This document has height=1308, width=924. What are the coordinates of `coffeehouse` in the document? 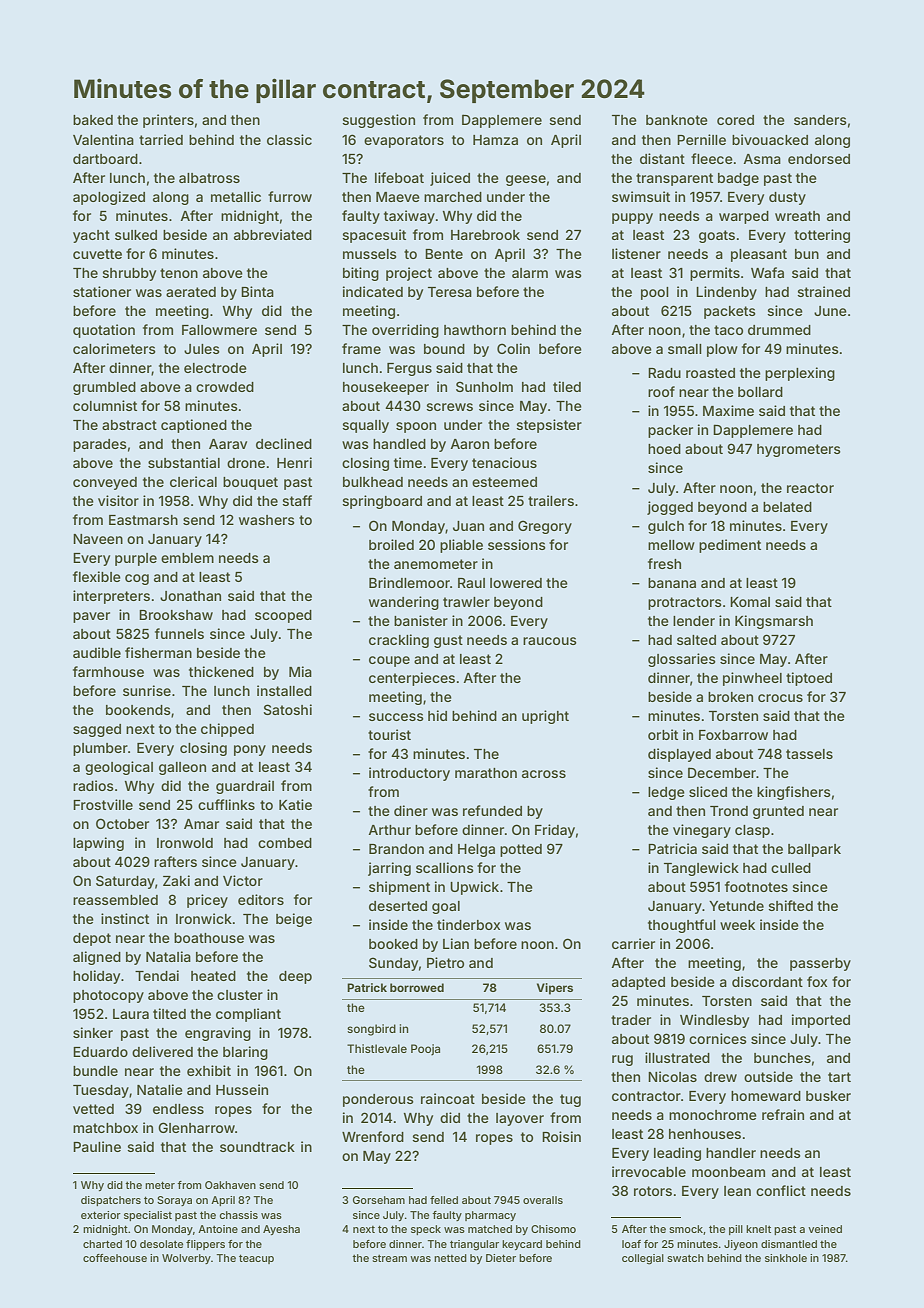 It's located at (115, 1258).
